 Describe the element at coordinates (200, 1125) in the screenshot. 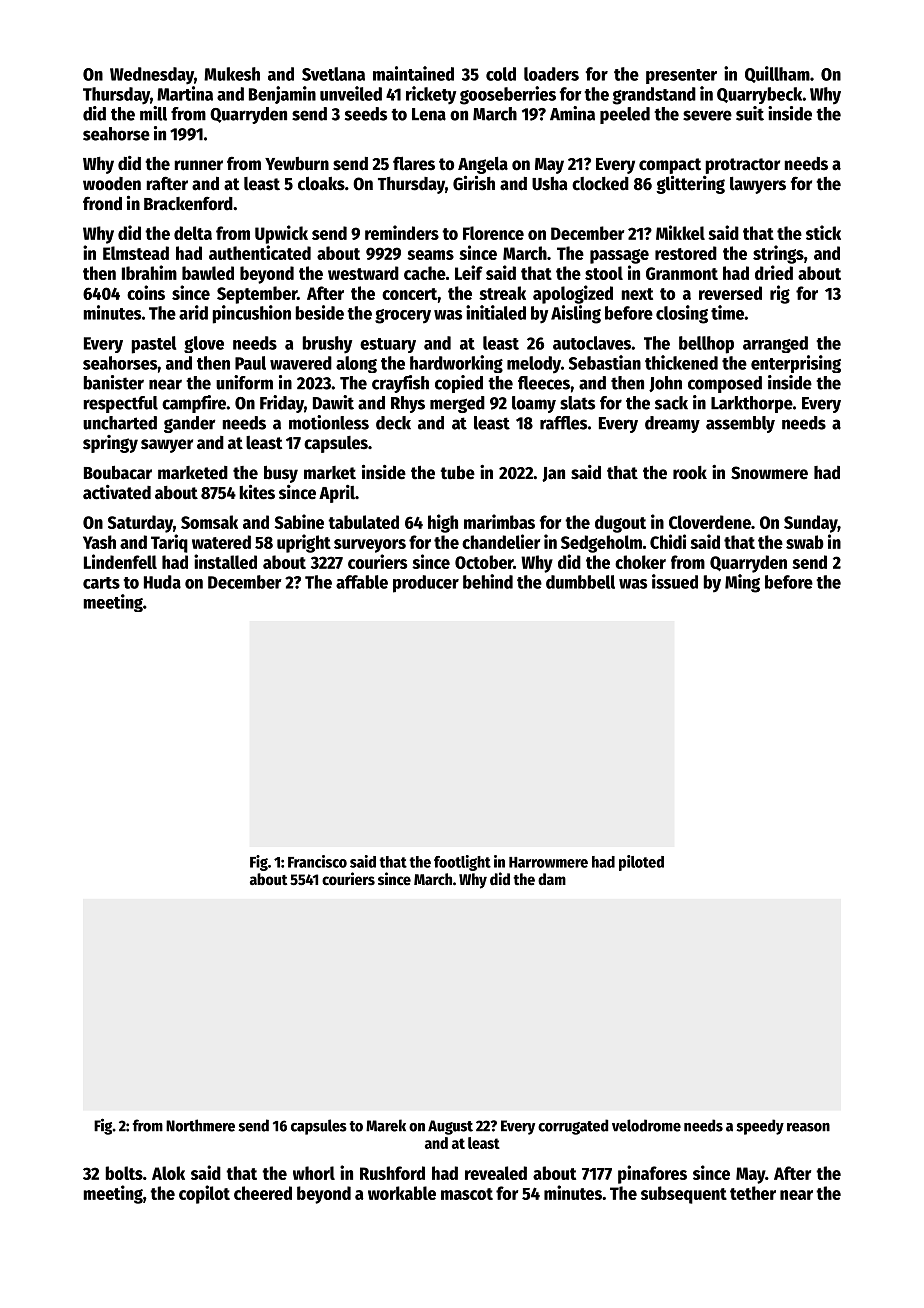

I see `Northmere` at that location.
